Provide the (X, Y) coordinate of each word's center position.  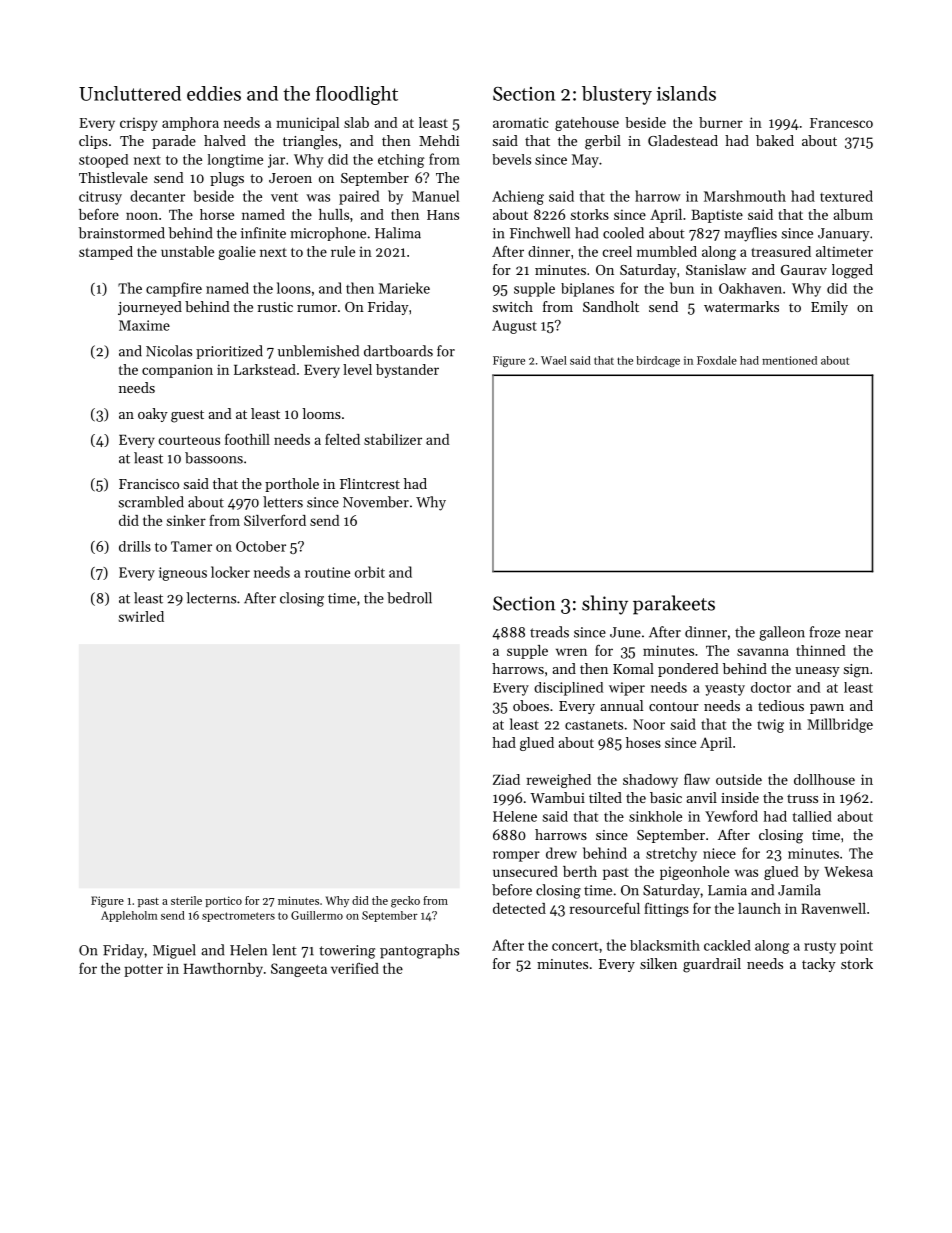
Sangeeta (299, 970)
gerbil (603, 142)
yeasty (725, 690)
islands (686, 93)
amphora (190, 124)
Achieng (518, 197)
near (859, 634)
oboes (531, 705)
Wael (554, 360)
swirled (141, 616)
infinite (263, 233)
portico (223, 901)
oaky (153, 415)
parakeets (674, 605)
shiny (605, 605)
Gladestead (683, 140)
